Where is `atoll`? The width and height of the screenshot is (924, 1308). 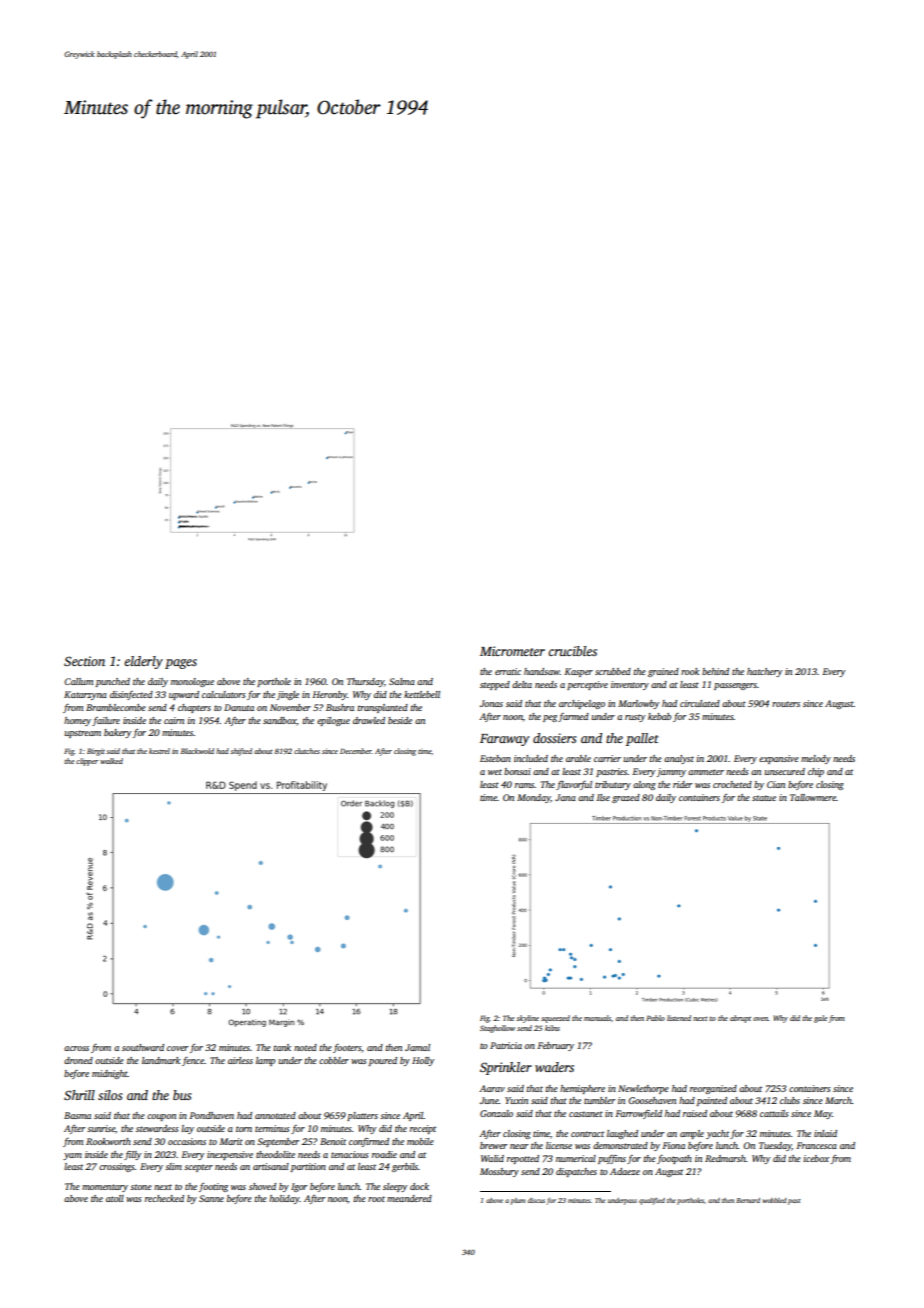
atoll is located at coordinates (115, 1198).
